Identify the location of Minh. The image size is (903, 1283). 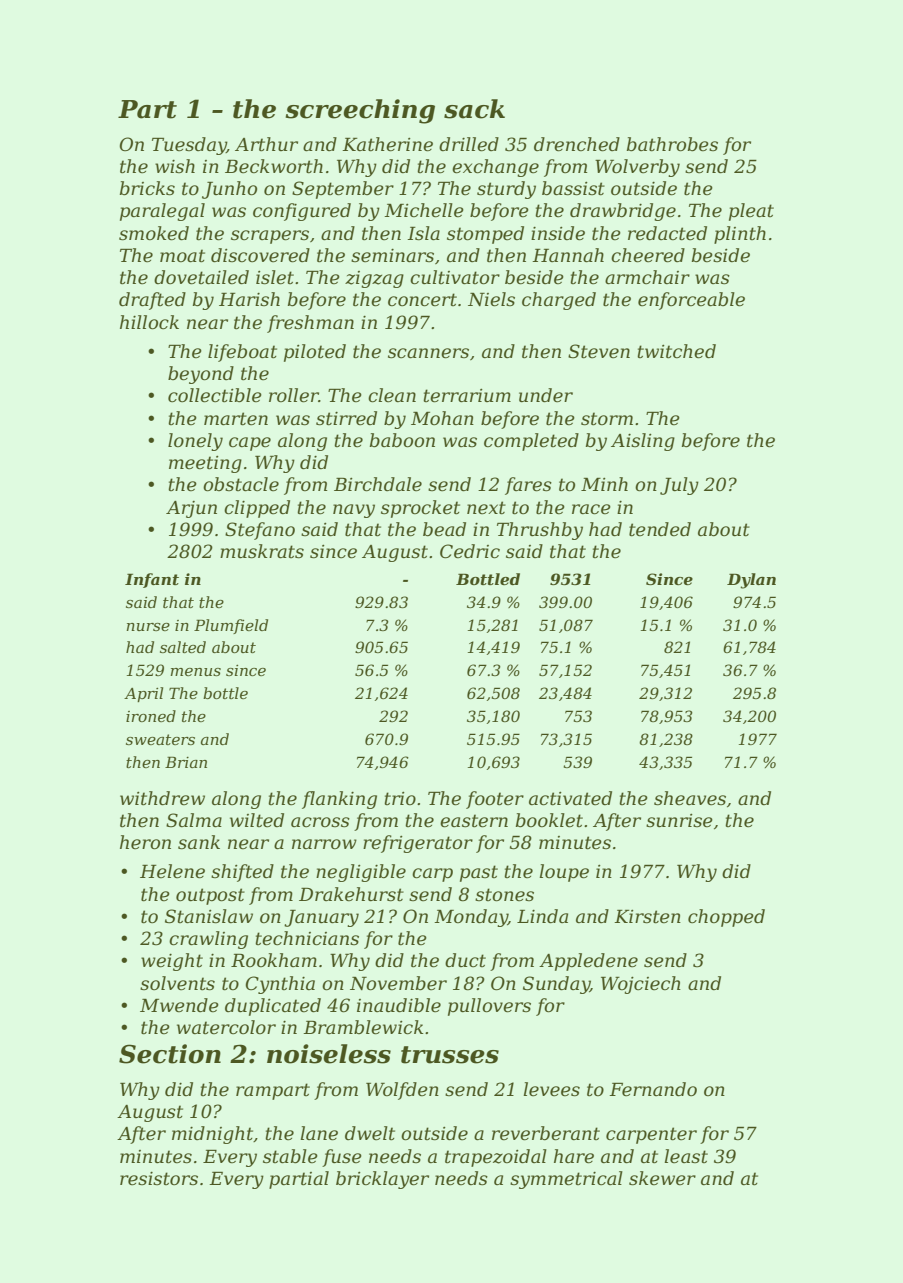
(604, 484).
